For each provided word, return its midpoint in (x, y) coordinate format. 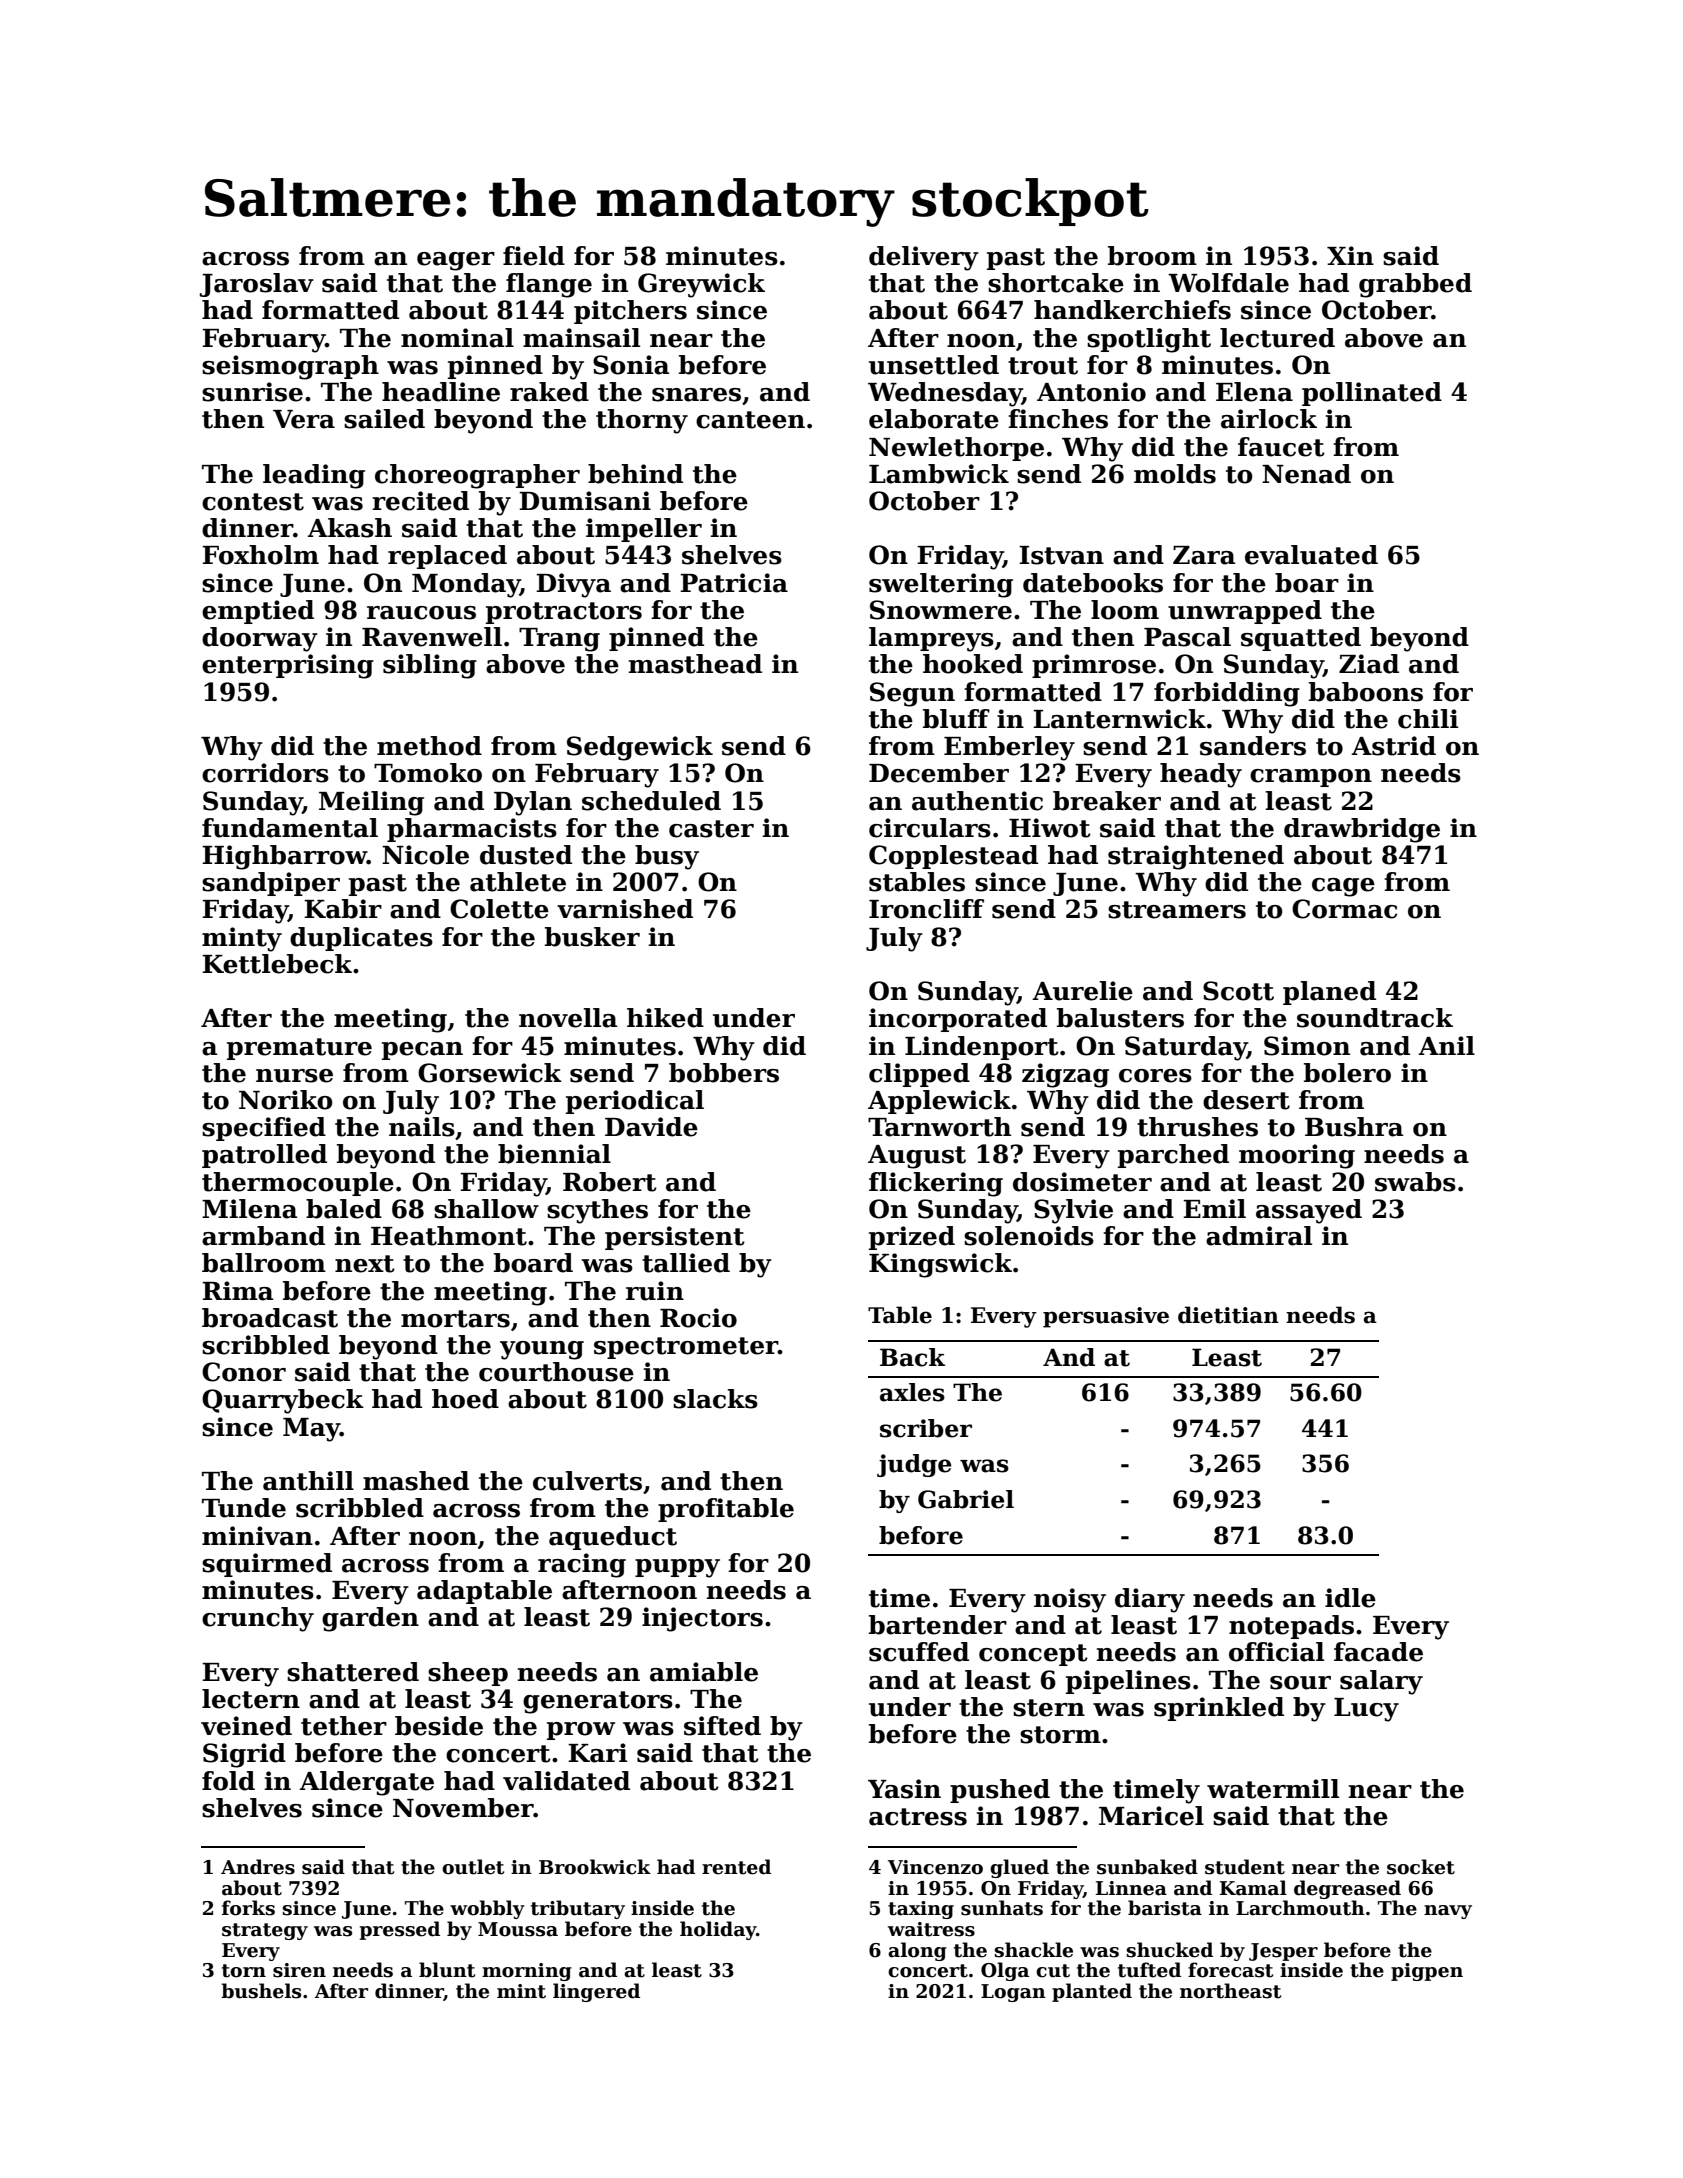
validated (566, 1781)
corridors (265, 773)
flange (549, 285)
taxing (921, 1910)
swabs (1415, 1182)
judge (914, 1465)
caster (711, 829)
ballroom (264, 1263)
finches (1058, 419)
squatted (1301, 639)
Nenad (1306, 474)
